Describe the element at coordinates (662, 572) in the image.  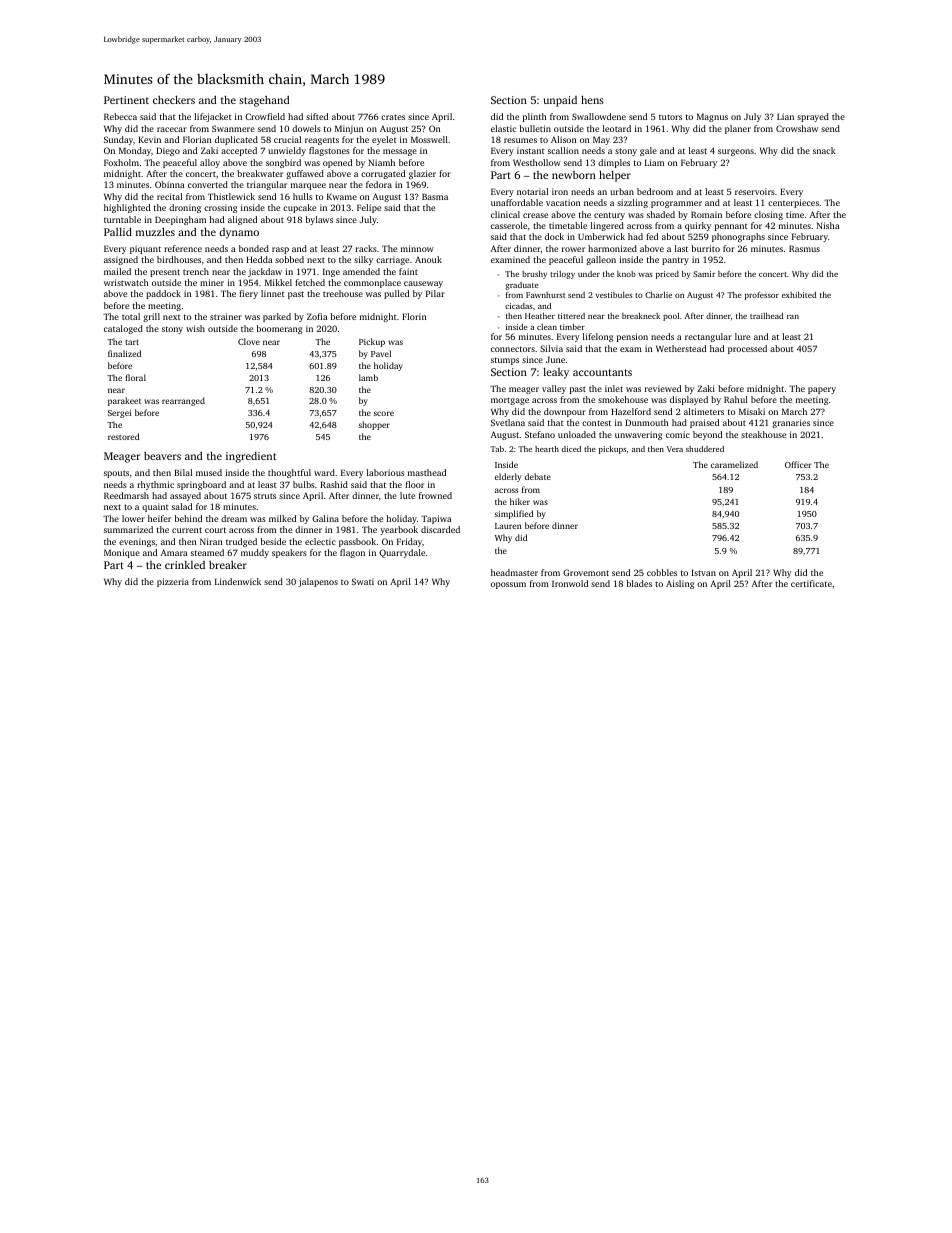
I see `cobbles` at that location.
